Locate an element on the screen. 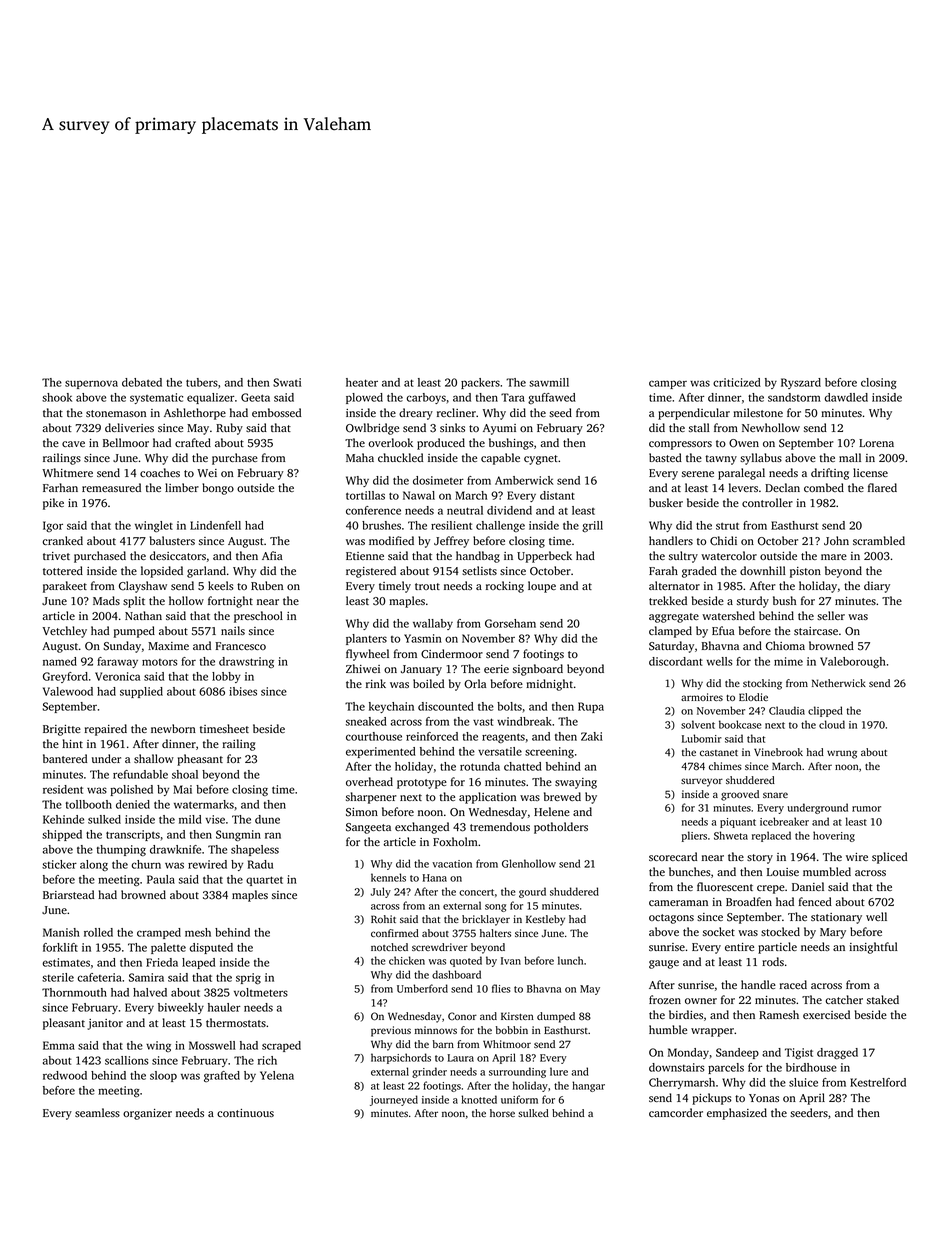  supernova is located at coordinates (91, 384).
